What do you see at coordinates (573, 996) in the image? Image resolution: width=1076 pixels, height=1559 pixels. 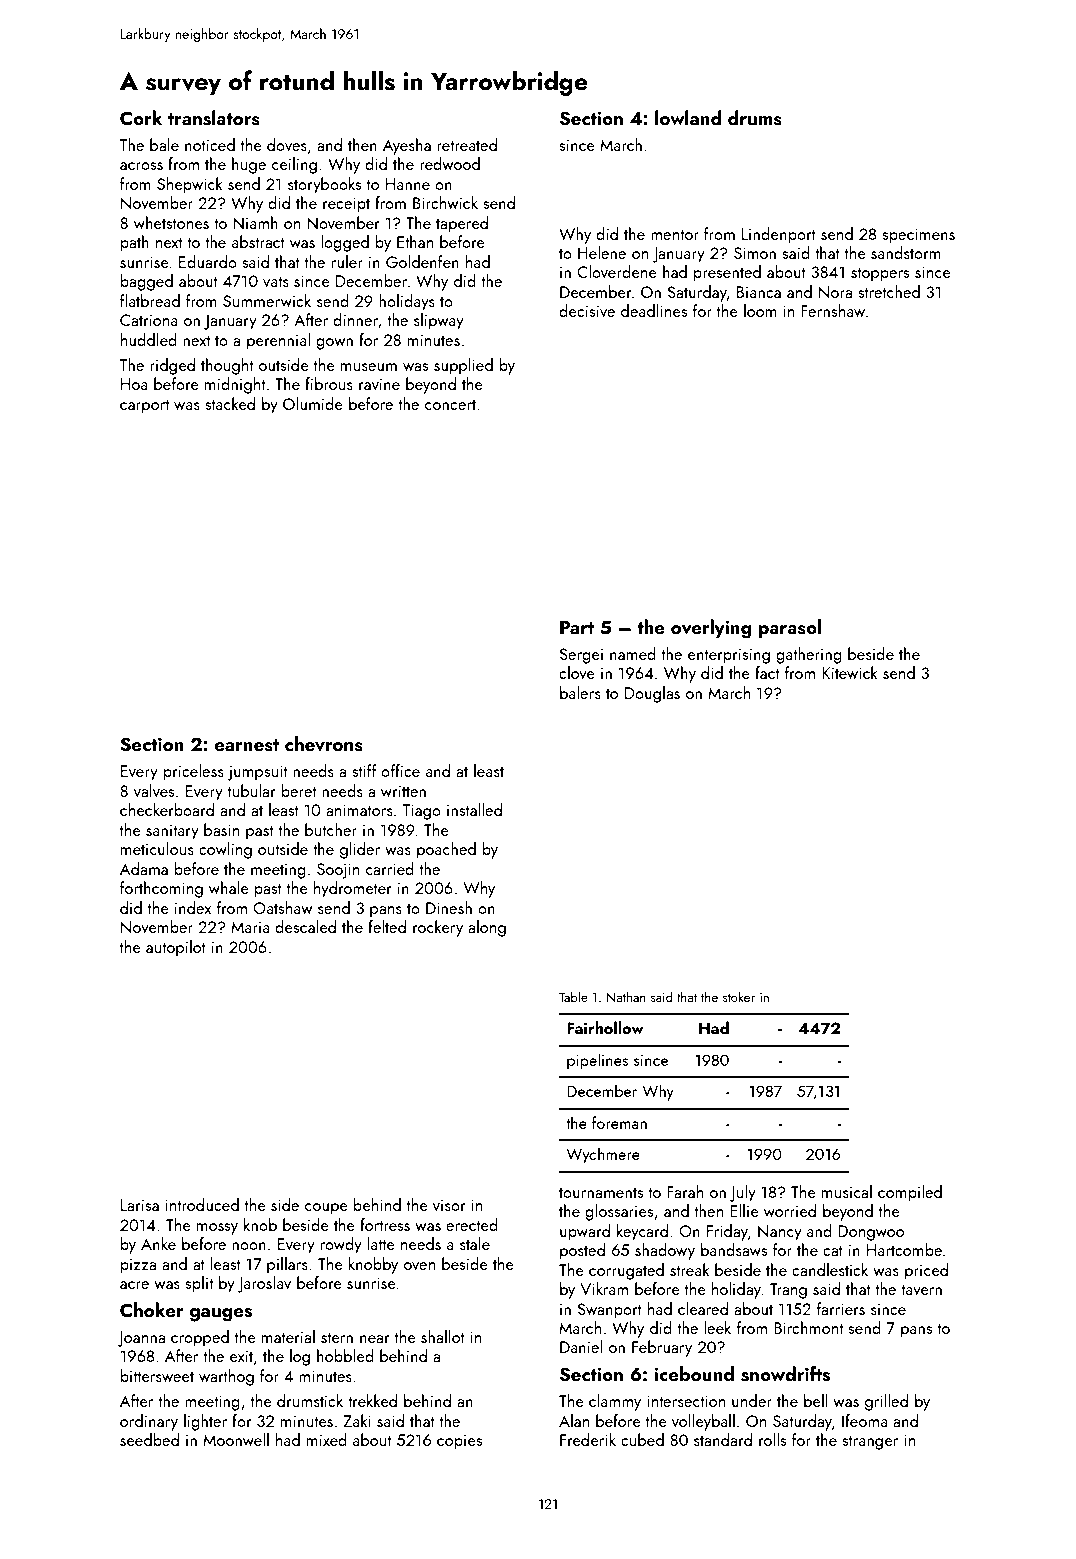 I see `Table` at bounding box center [573, 996].
